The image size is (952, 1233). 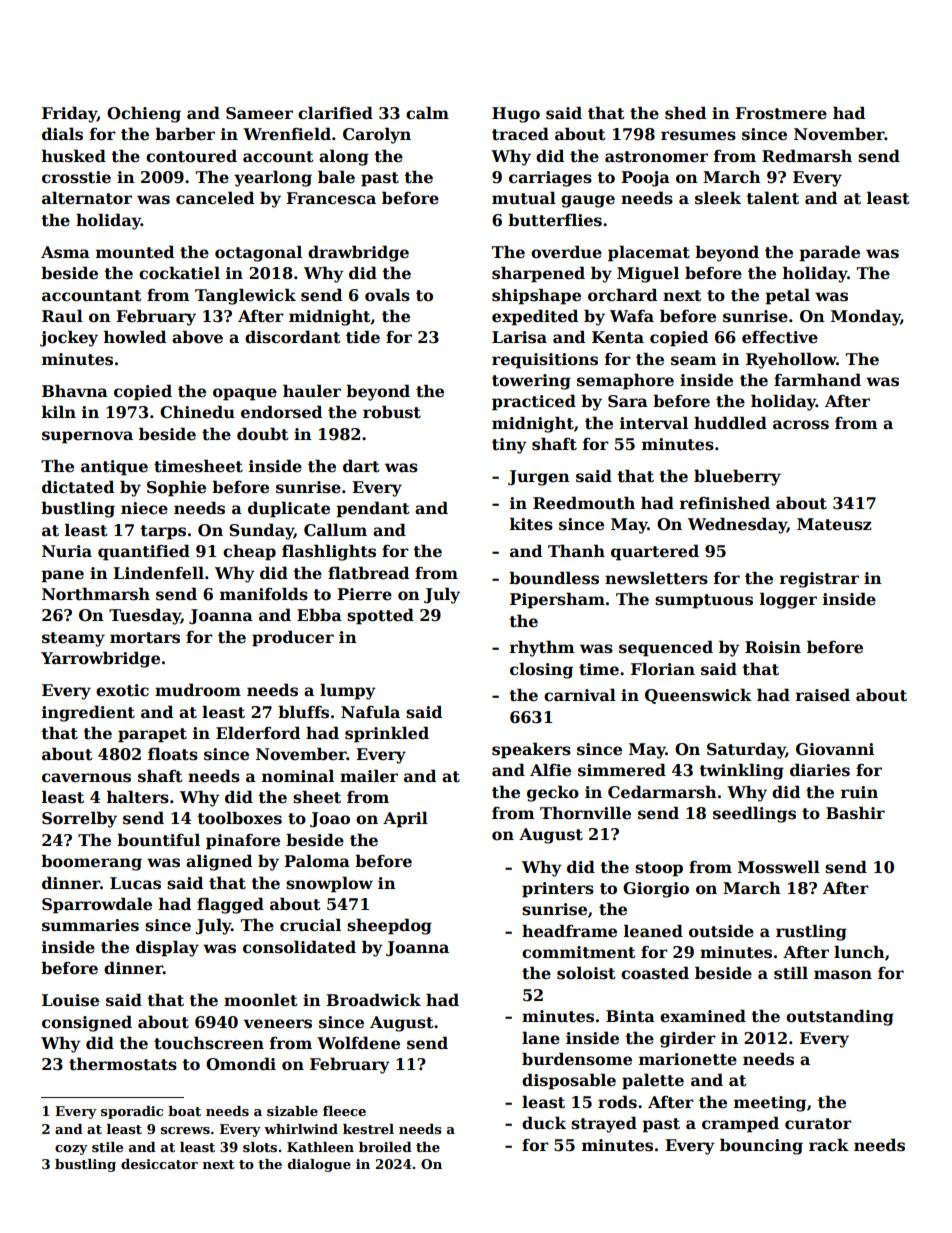 What do you see at coordinates (348, 691) in the image?
I see `lumpy` at bounding box center [348, 691].
